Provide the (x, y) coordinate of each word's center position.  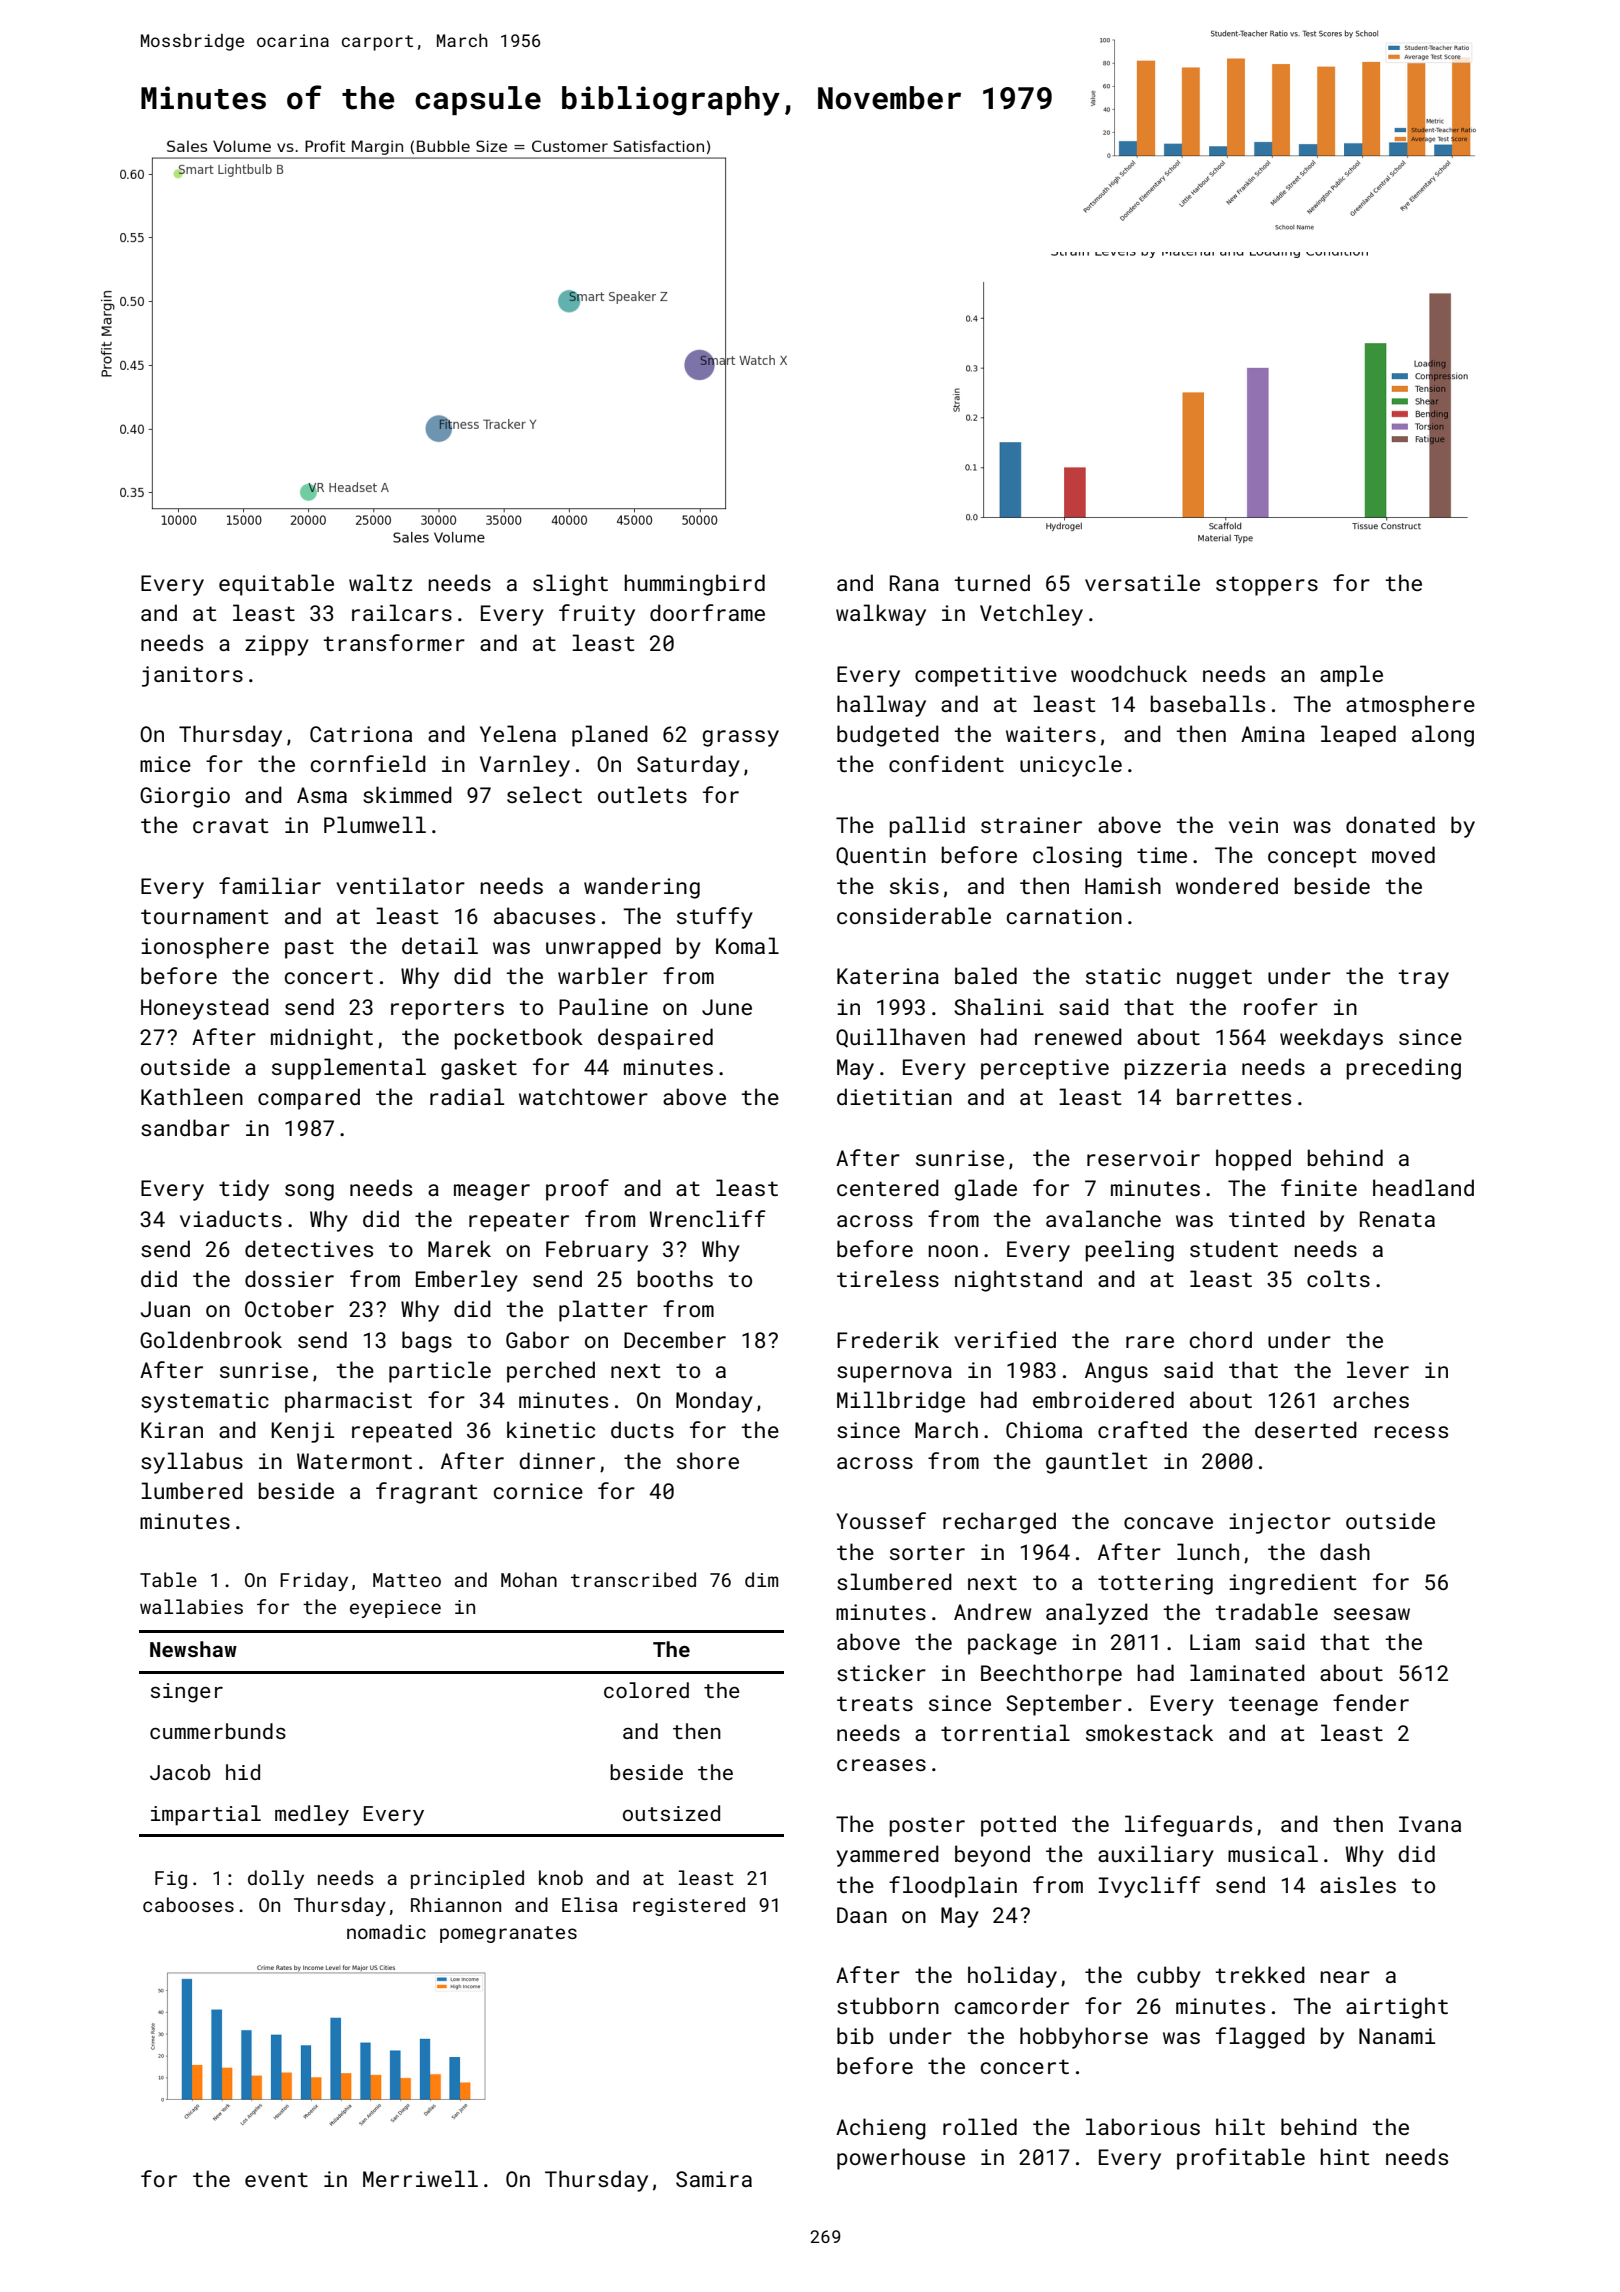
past (309, 949)
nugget (1214, 979)
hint (1345, 2156)
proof (577, 1190)
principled (467, 1879)
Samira (714, 2179)
